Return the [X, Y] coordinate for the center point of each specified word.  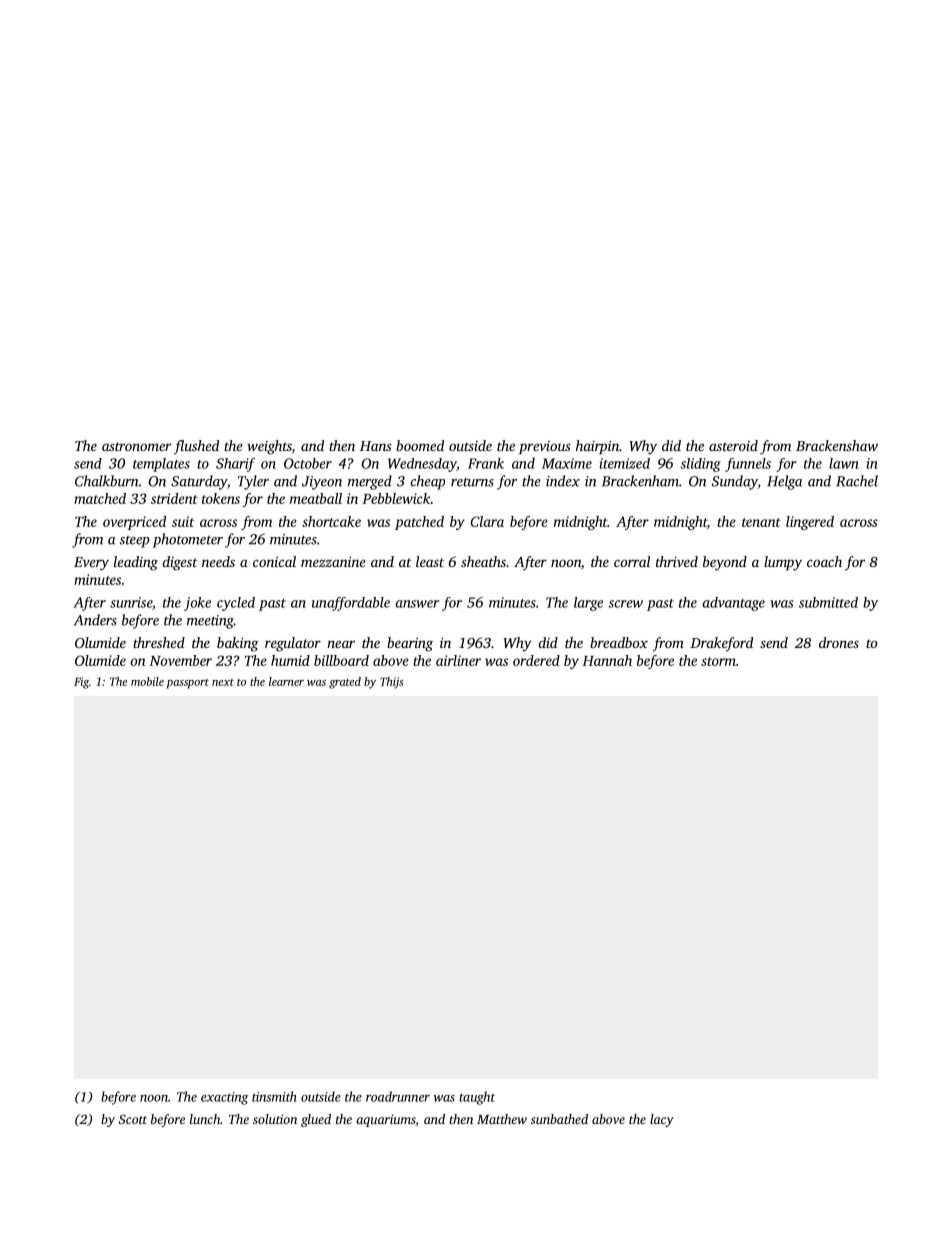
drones [839, 642]
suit [183, 521]
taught [477, 1098]
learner [286, 681]
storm [718, 661]
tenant [761, 522]
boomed [420, 445]
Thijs [392, 683]
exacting [224, 1098]
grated [345, 683]
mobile [147, 681]
